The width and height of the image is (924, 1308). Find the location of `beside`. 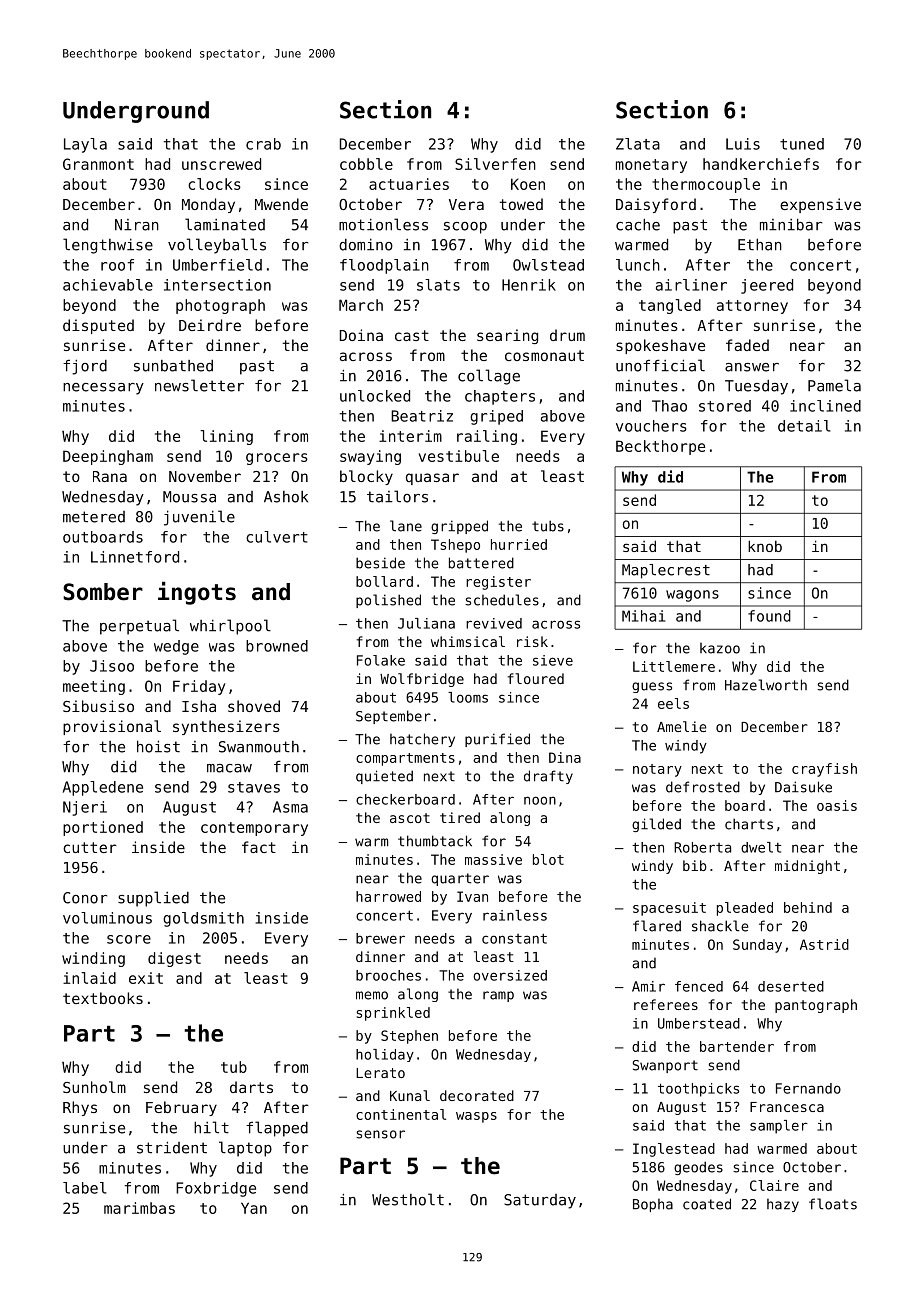

beside is located at coordinates (380, 563).
